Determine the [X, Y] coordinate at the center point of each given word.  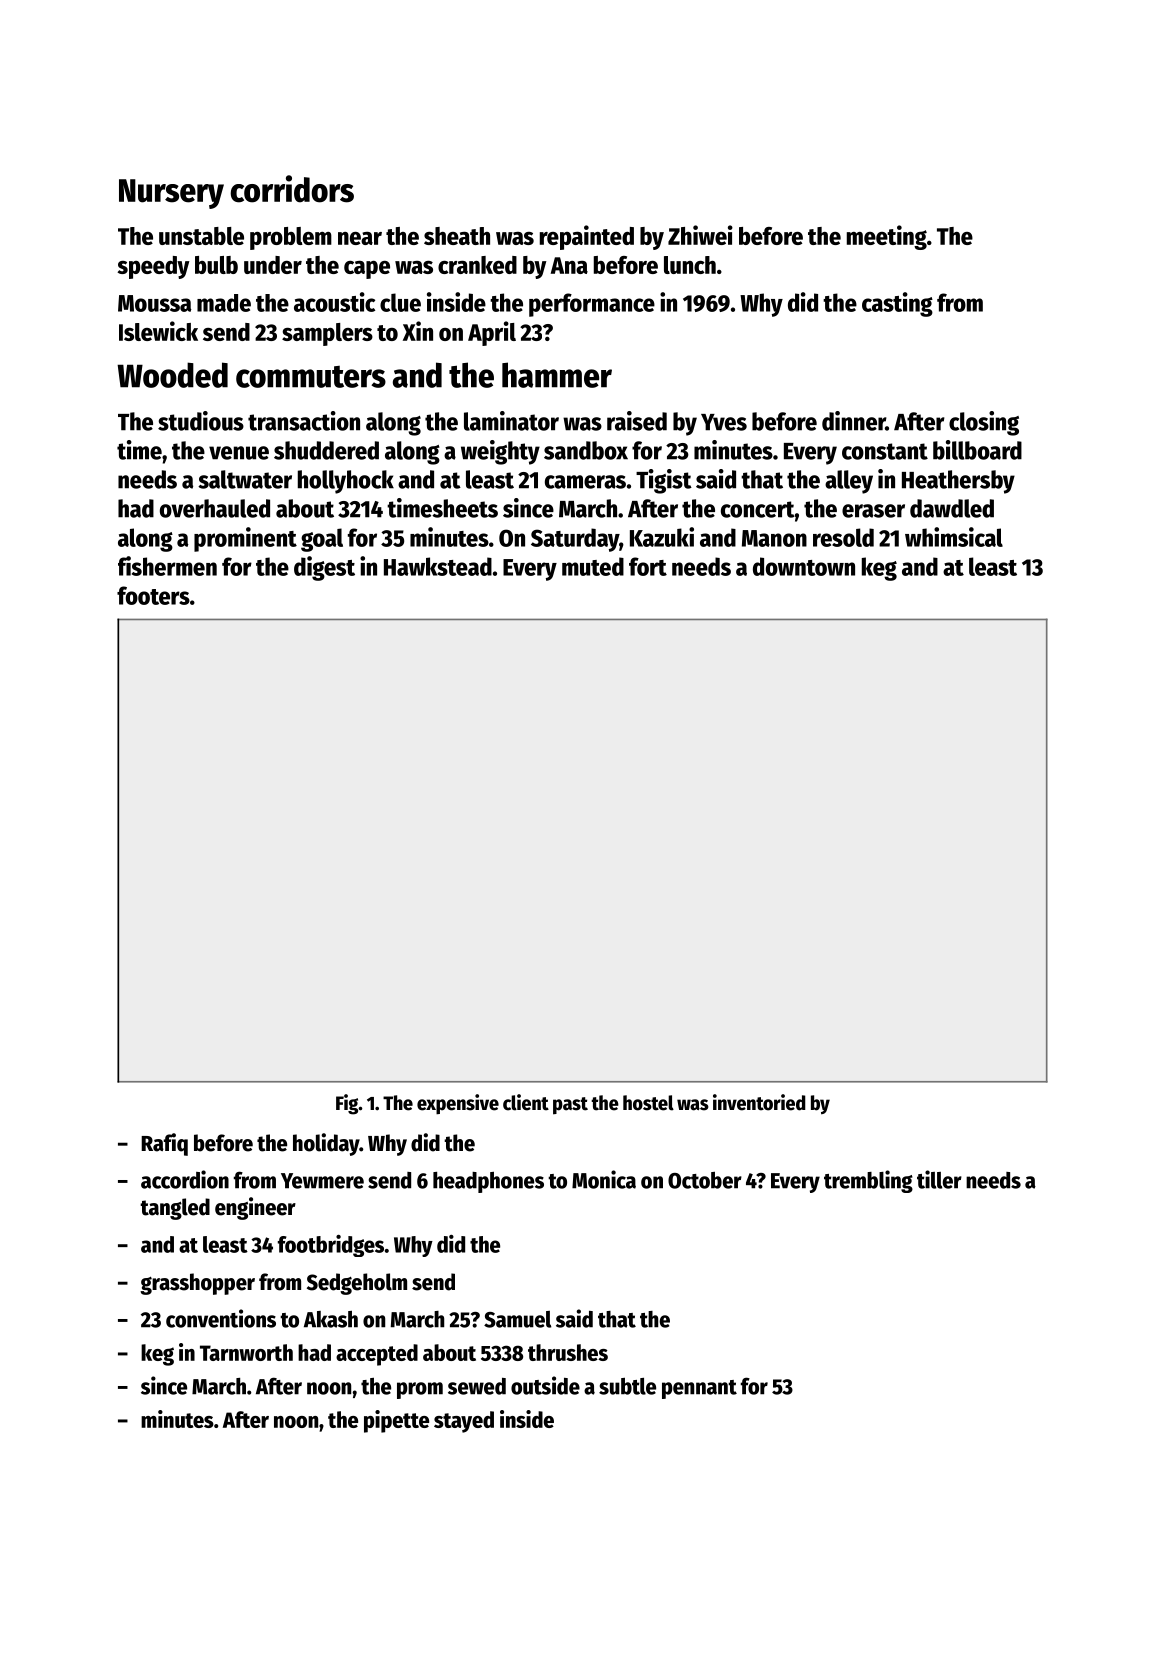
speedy [153, 267]
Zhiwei [700, 235]
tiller [939, 1179]
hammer [557, 375]
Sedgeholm [357, 1284]
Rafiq [164, 1144]
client [526, 1102]
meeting [887, 237]
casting [897, 304]
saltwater [245, 479]
